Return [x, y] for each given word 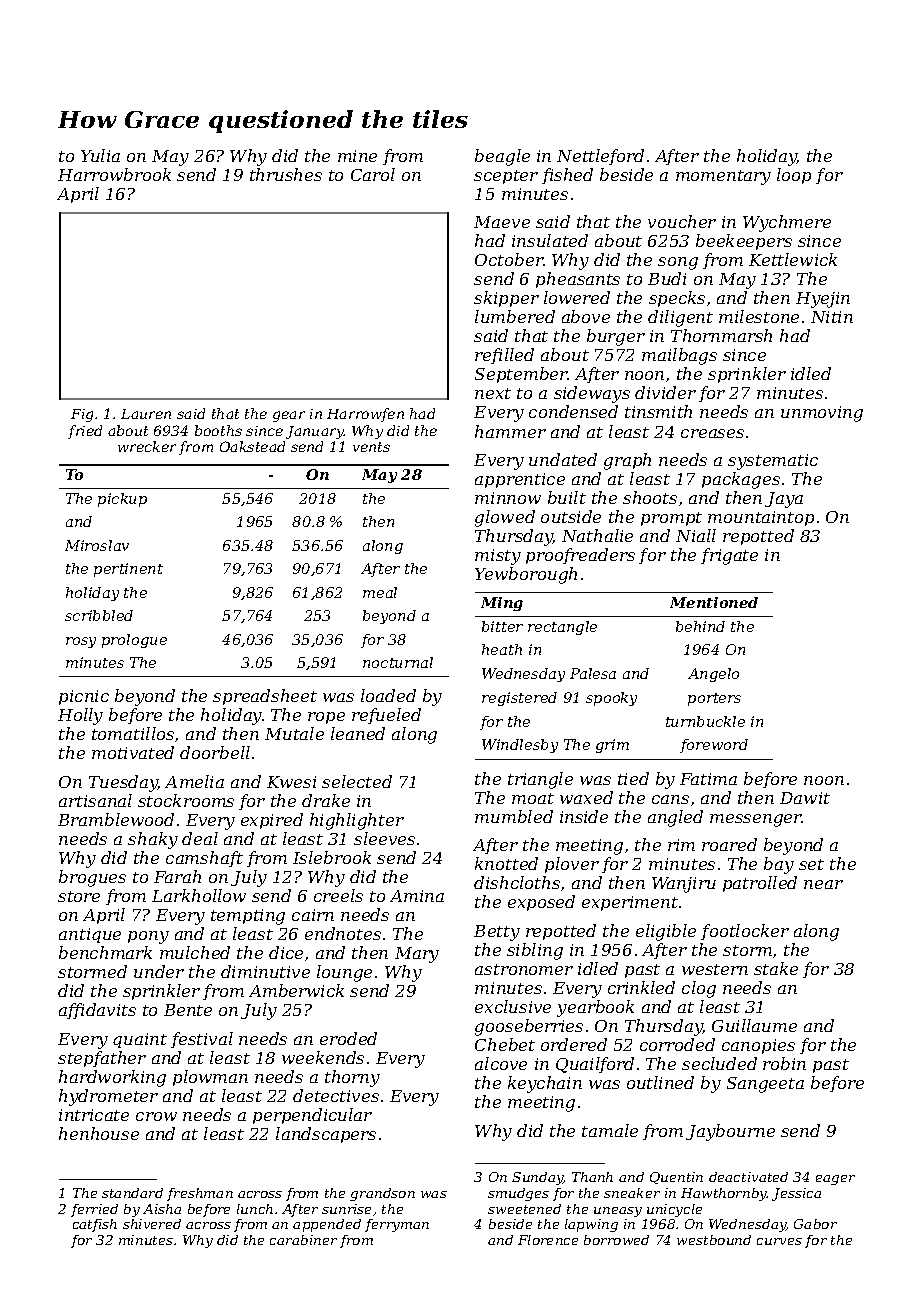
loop [794, 176]
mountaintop [761, 518]
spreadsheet [265, 697]
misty [498, 557]
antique [90, 935]
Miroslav [97, 545]
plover [572, 865]
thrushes [286, 174]
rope [326, 718]
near [823, 884]
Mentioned [714, 602]
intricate [94, 1115]
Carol [373, 174]
